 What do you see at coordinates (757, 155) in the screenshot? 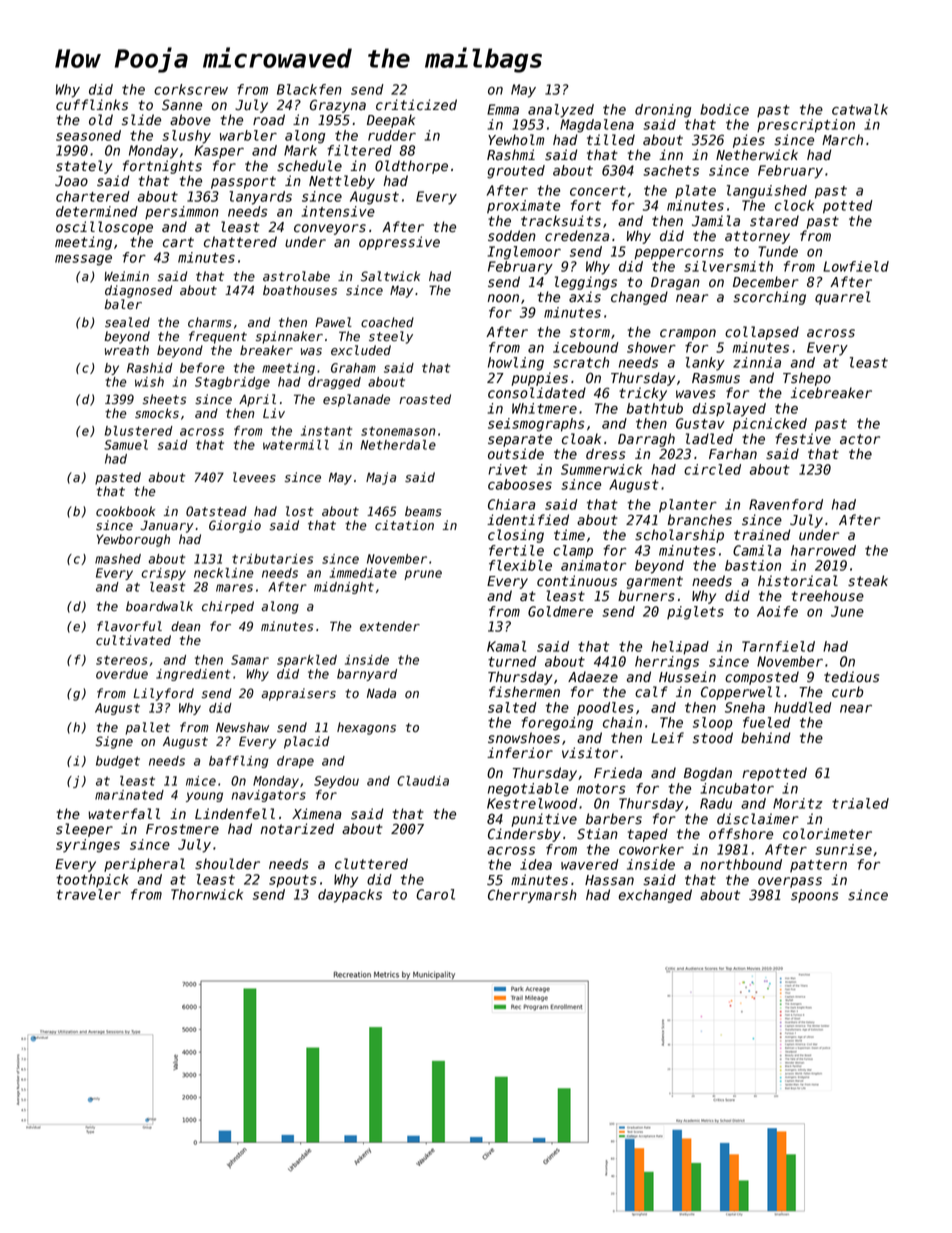
I see `Netherwick` at bounding box center [757, 155].
